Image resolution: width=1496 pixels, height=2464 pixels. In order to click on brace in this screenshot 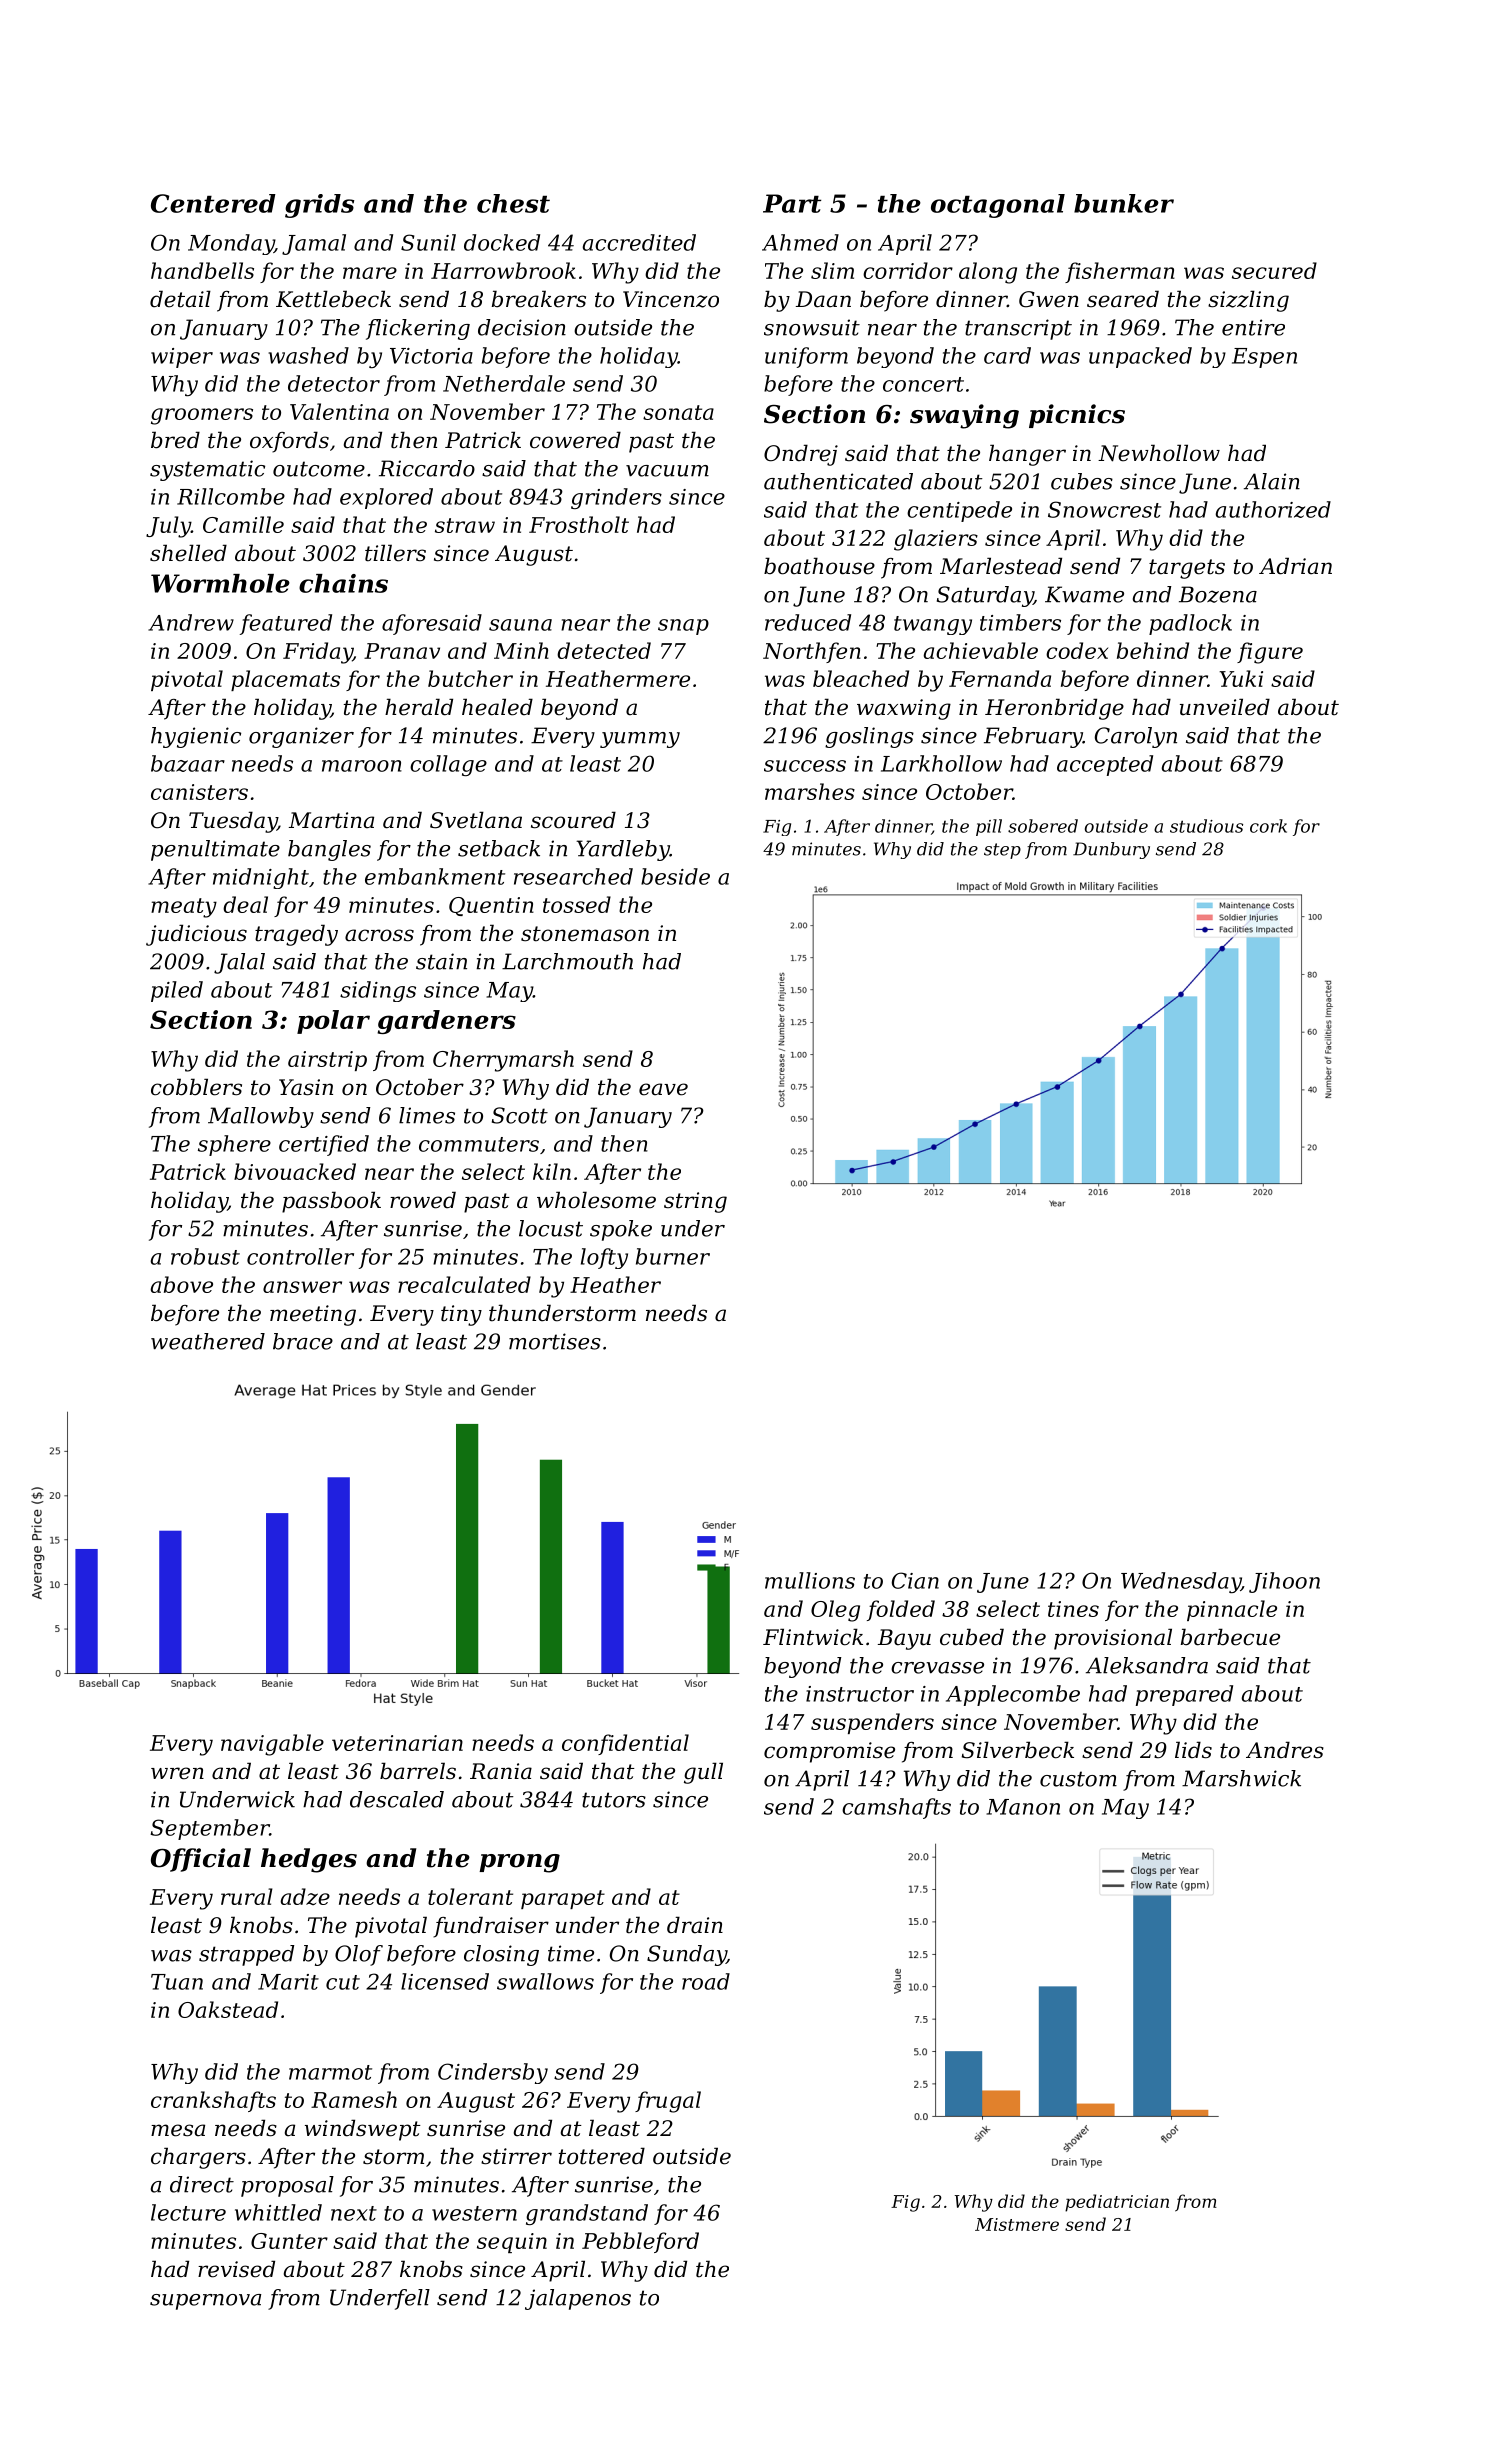, I will do `click(303, 1341)`.
